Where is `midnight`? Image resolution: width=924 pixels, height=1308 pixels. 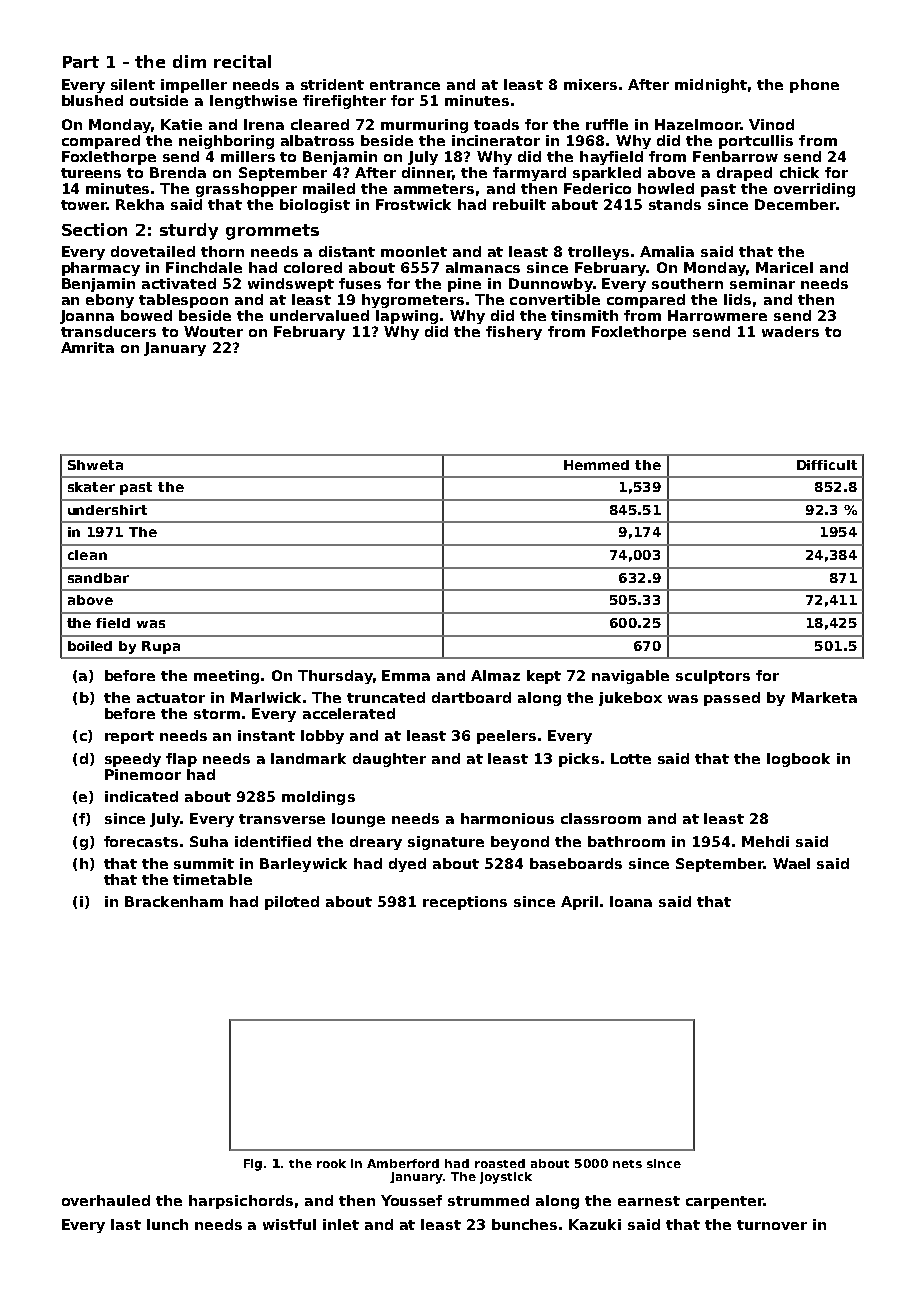 midnight is located at coordinates (711, 86).
